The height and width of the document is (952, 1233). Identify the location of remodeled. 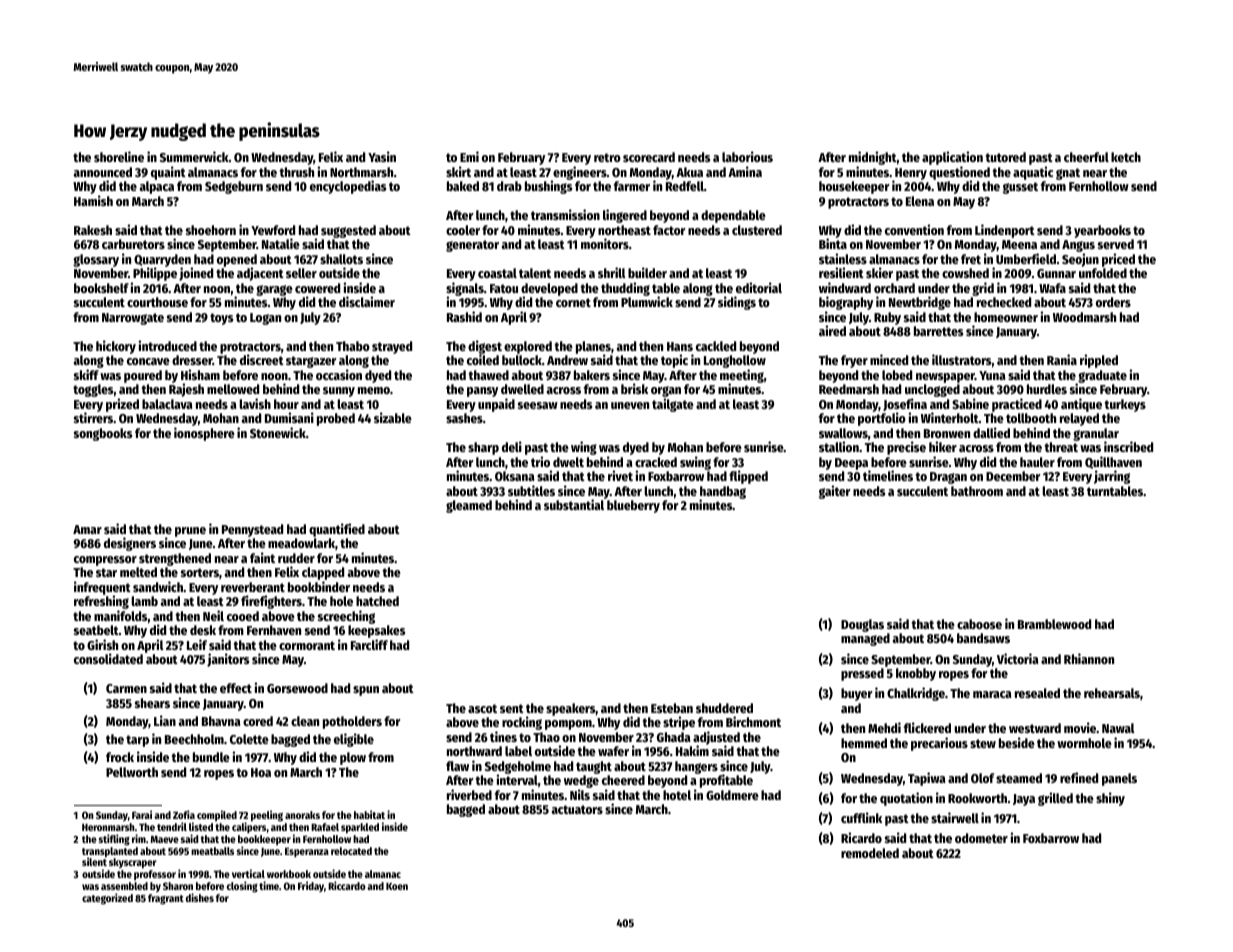
(870, 853).
